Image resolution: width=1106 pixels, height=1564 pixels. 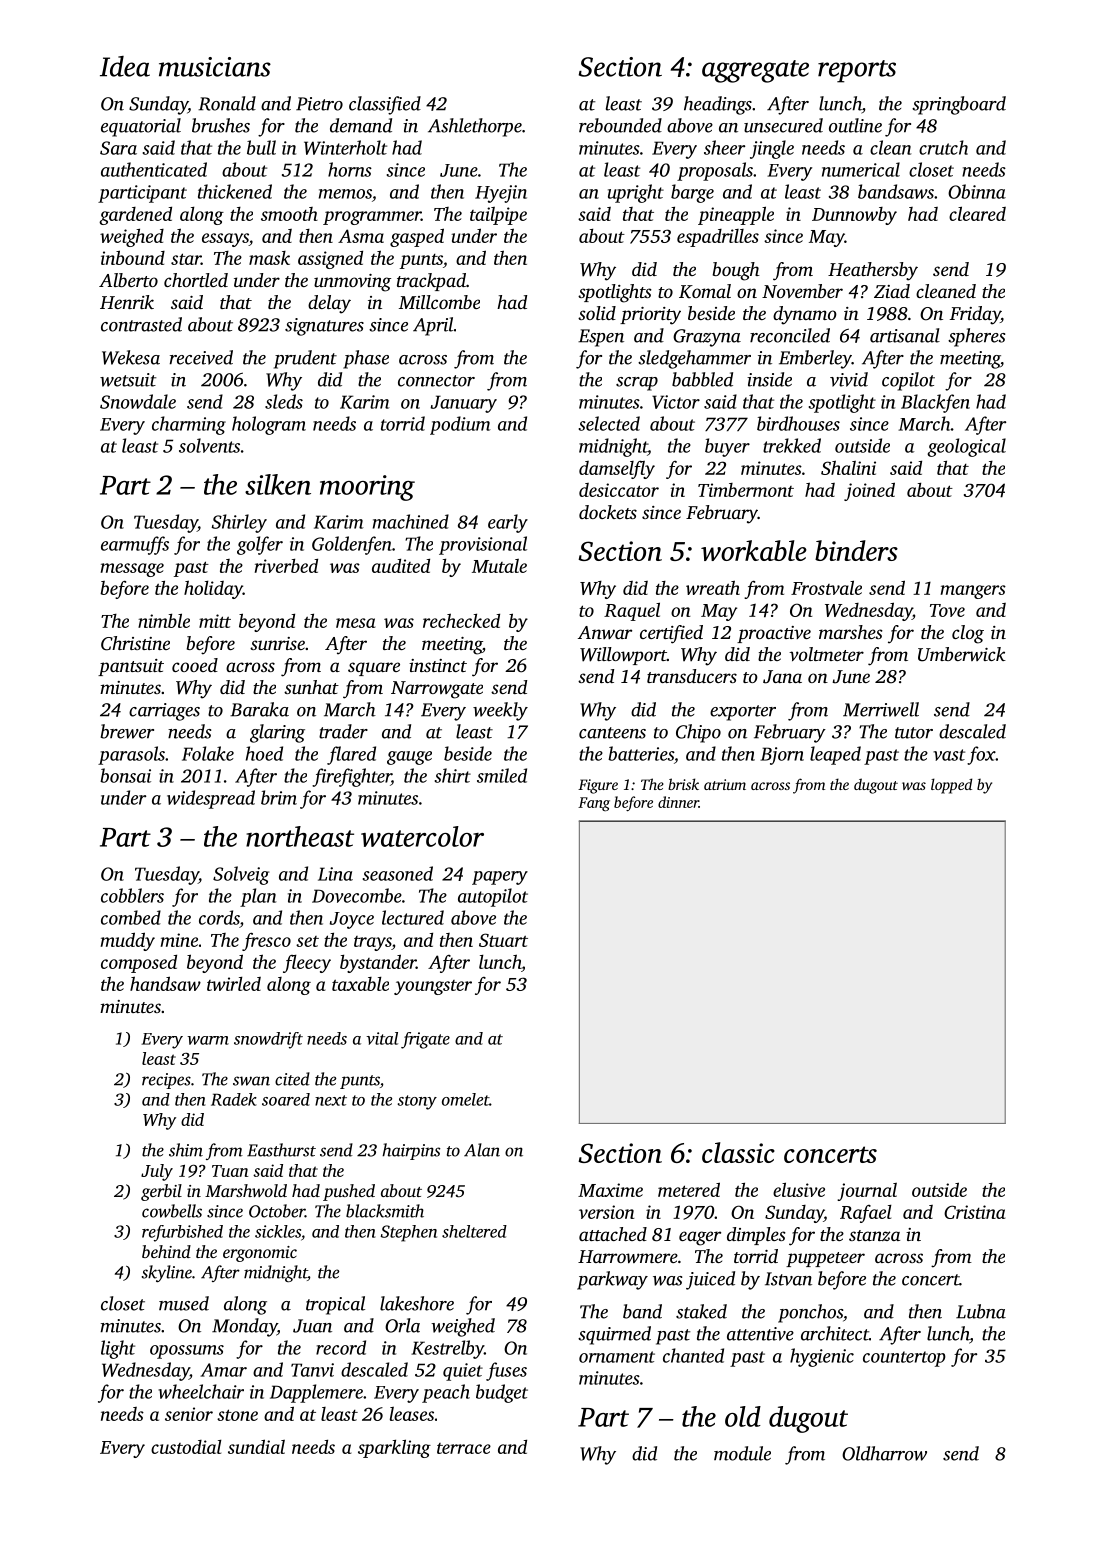 I want to click on lopped, so click(x=952, y=786).
